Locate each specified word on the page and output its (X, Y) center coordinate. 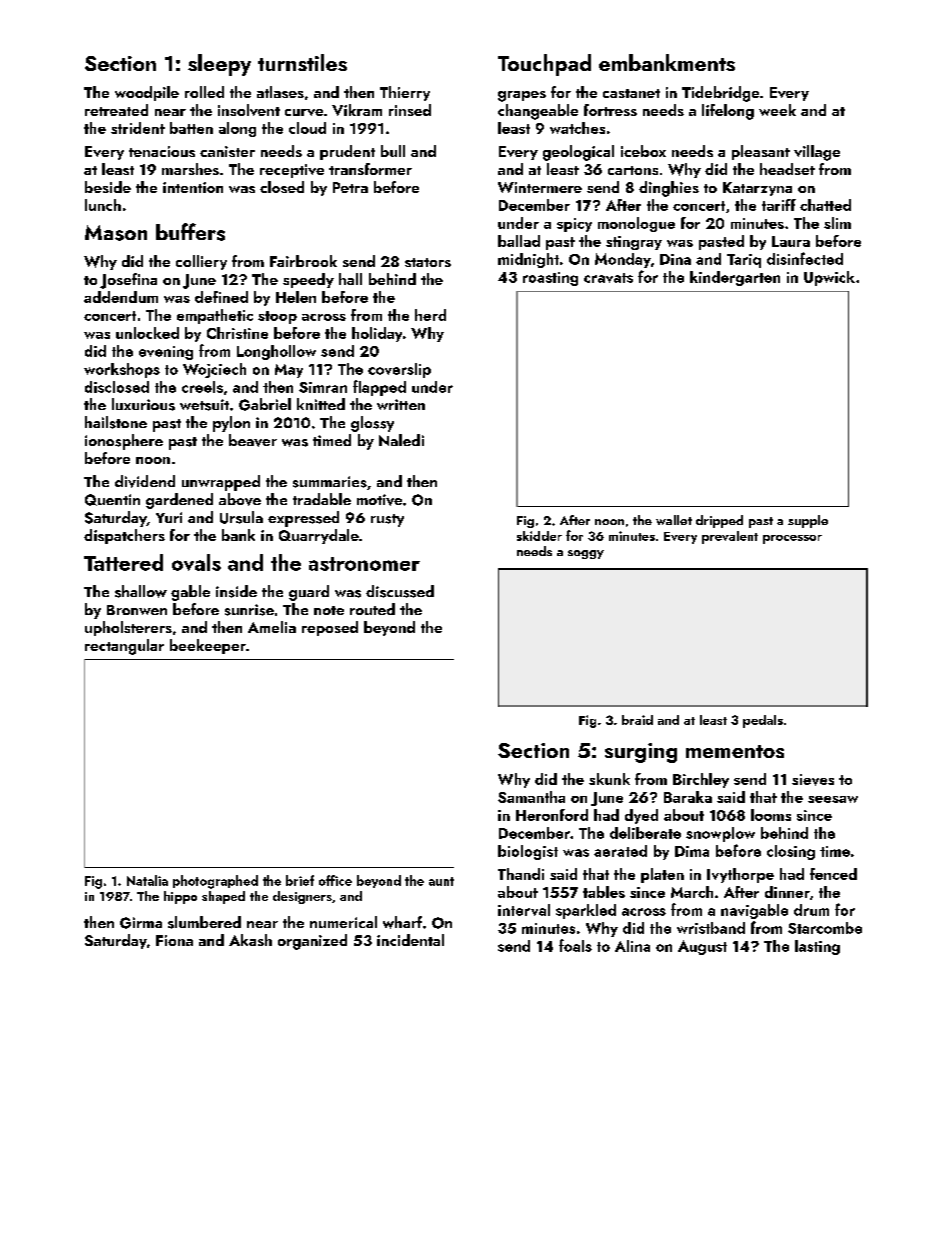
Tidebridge (720, 94)
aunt (441, 881)
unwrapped (221, 483)
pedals (763, 721)
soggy (586, 554)
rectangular (124, 647)
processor (792, 539)
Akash (250, 940)
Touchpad (544, 65)
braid (637, 720)
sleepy (219, 65)
